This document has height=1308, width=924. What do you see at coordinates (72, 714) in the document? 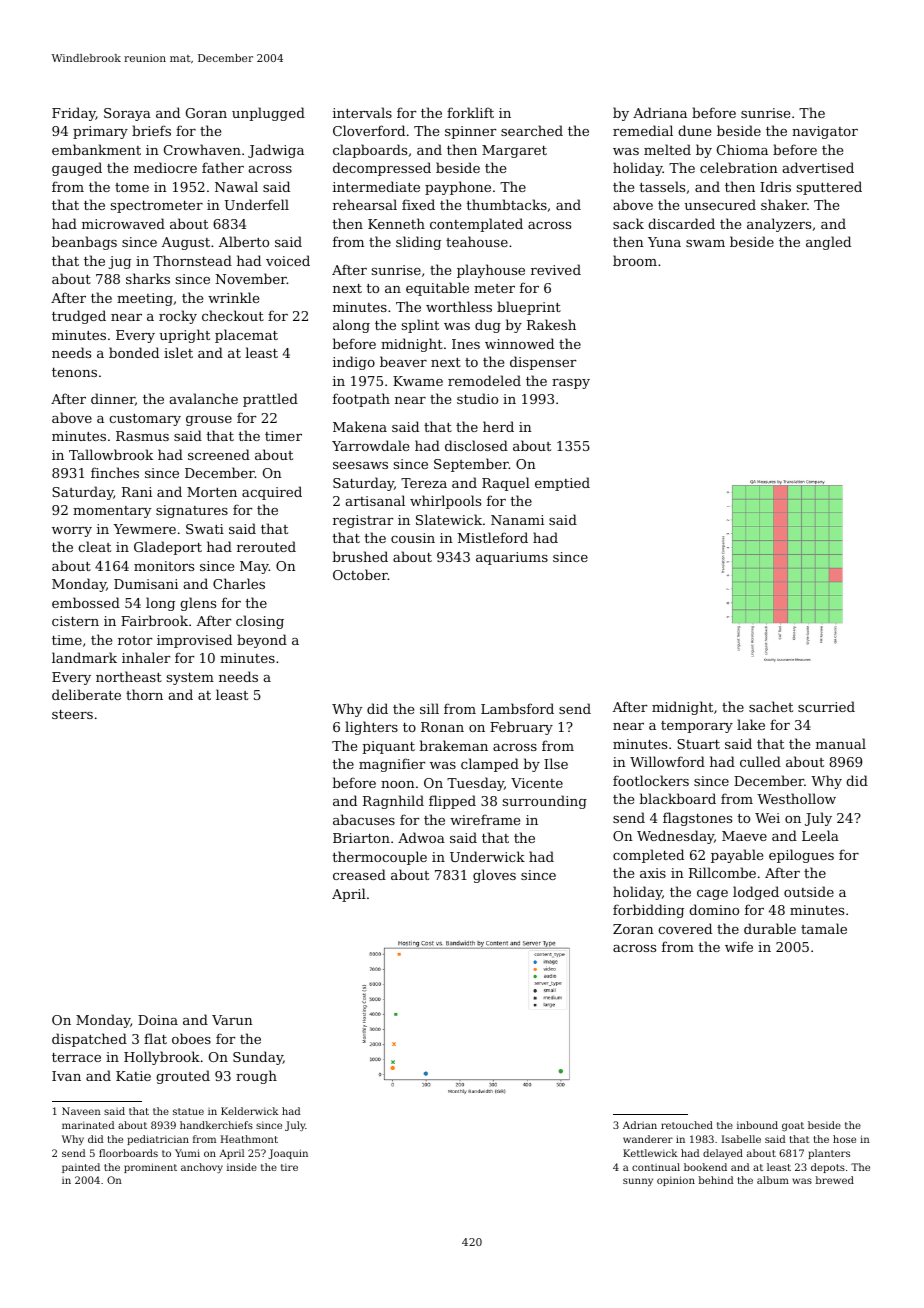
I see `steers` at bounding box center [72, 714].
